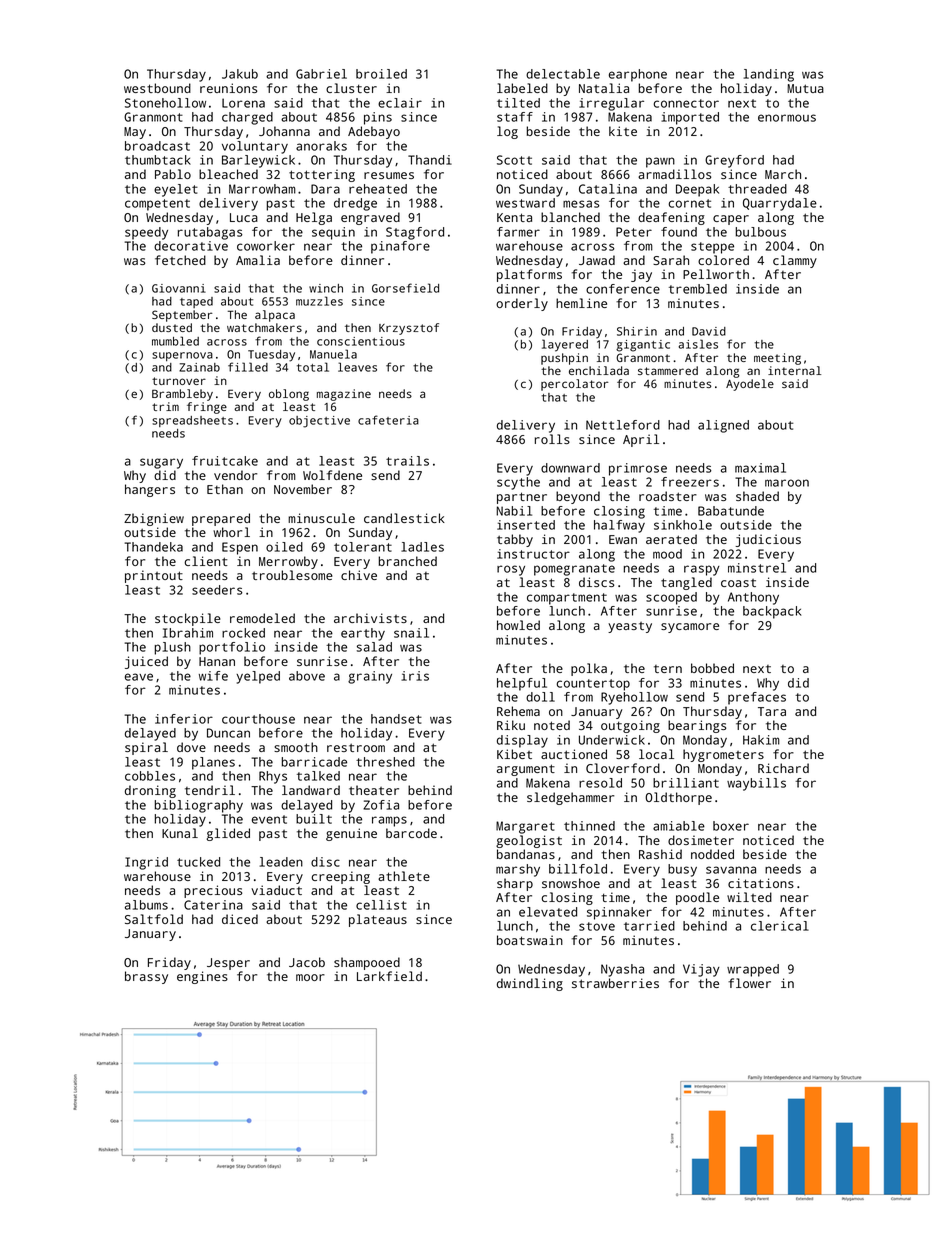  Describe the element at coordinates (530, 984) in the screenshot. I see `dwindling` at that location.
